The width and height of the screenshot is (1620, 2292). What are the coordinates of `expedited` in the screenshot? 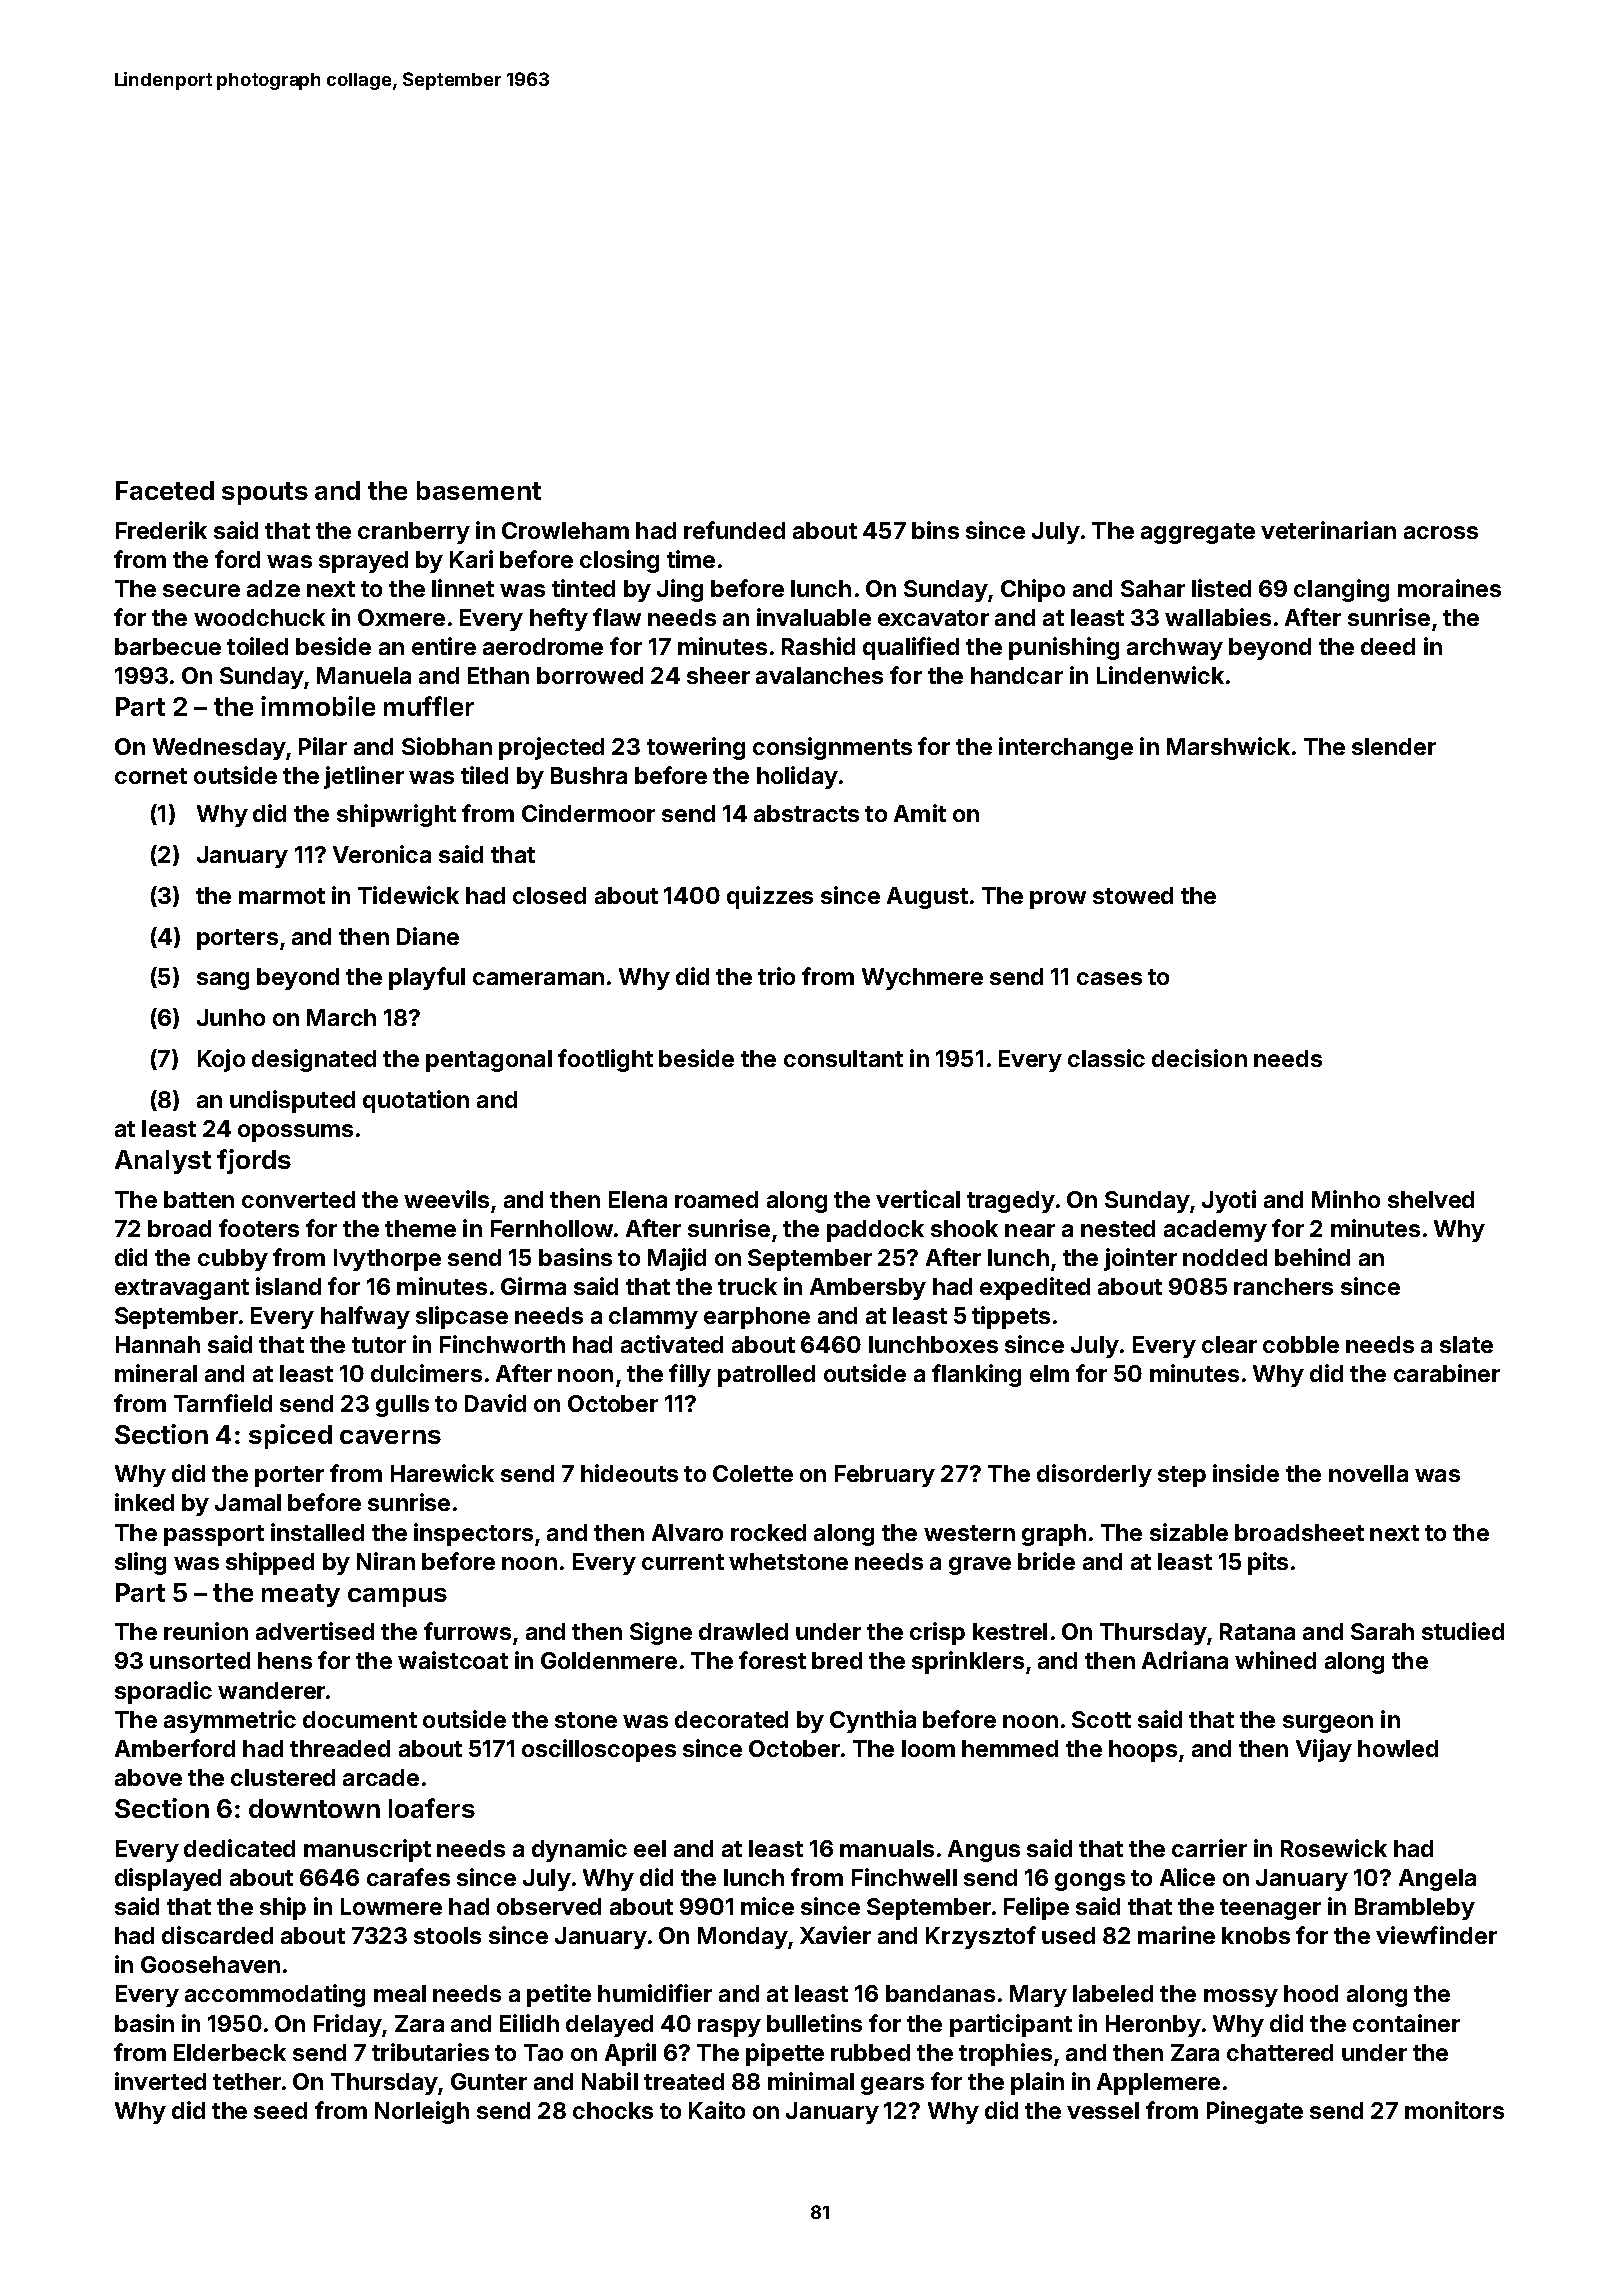 It's located at (1035, 1288).
